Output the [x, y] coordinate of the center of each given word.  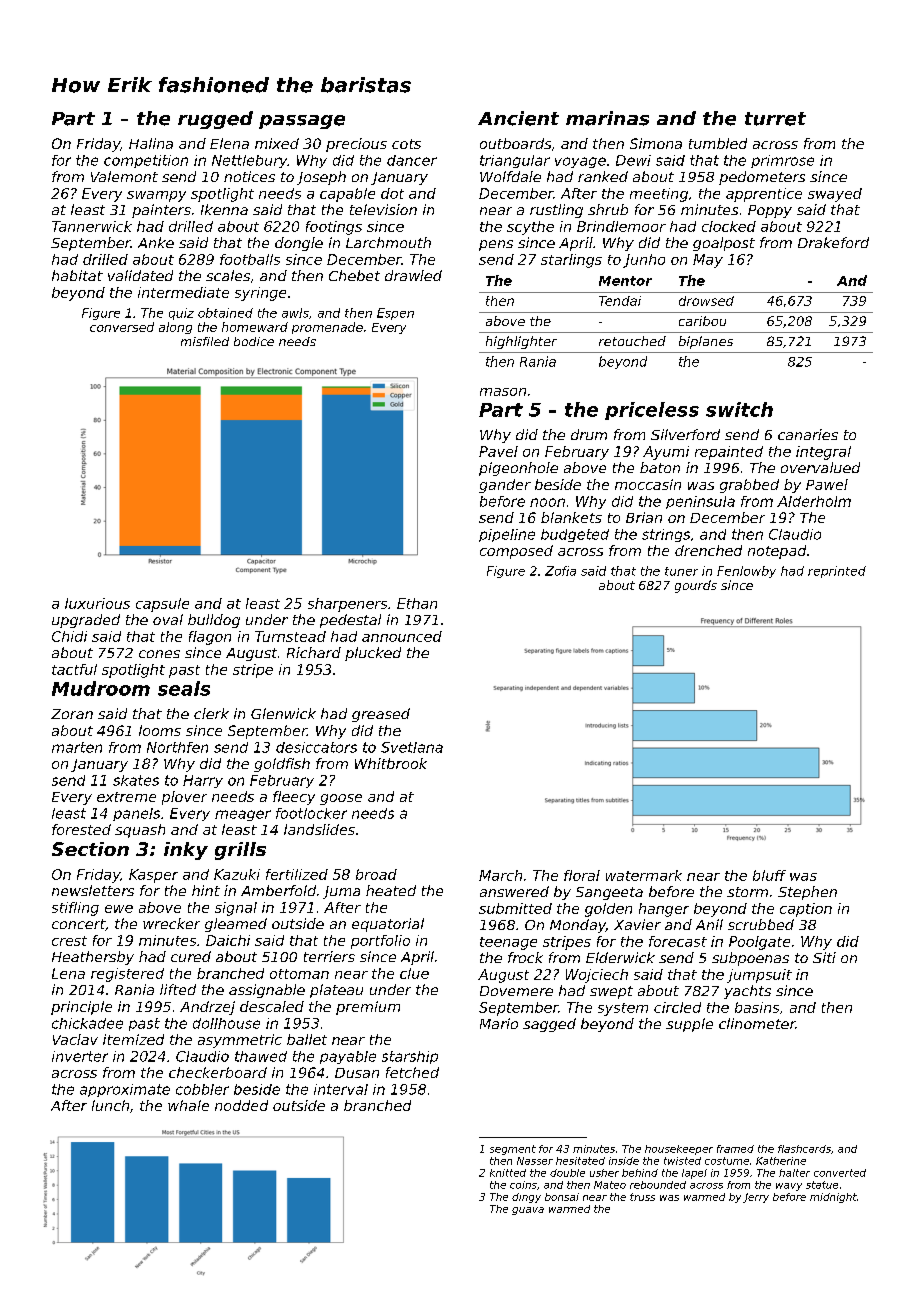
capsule [162, 605]
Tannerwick [92, 226]
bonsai [562, 1197]
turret [775, 119]
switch [739, 409]
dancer [412, 160]
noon [547, 502]
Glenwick [283, 713]
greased [381, 715]
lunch [110, 1105]
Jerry [756, 1198]
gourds [696, 586]
